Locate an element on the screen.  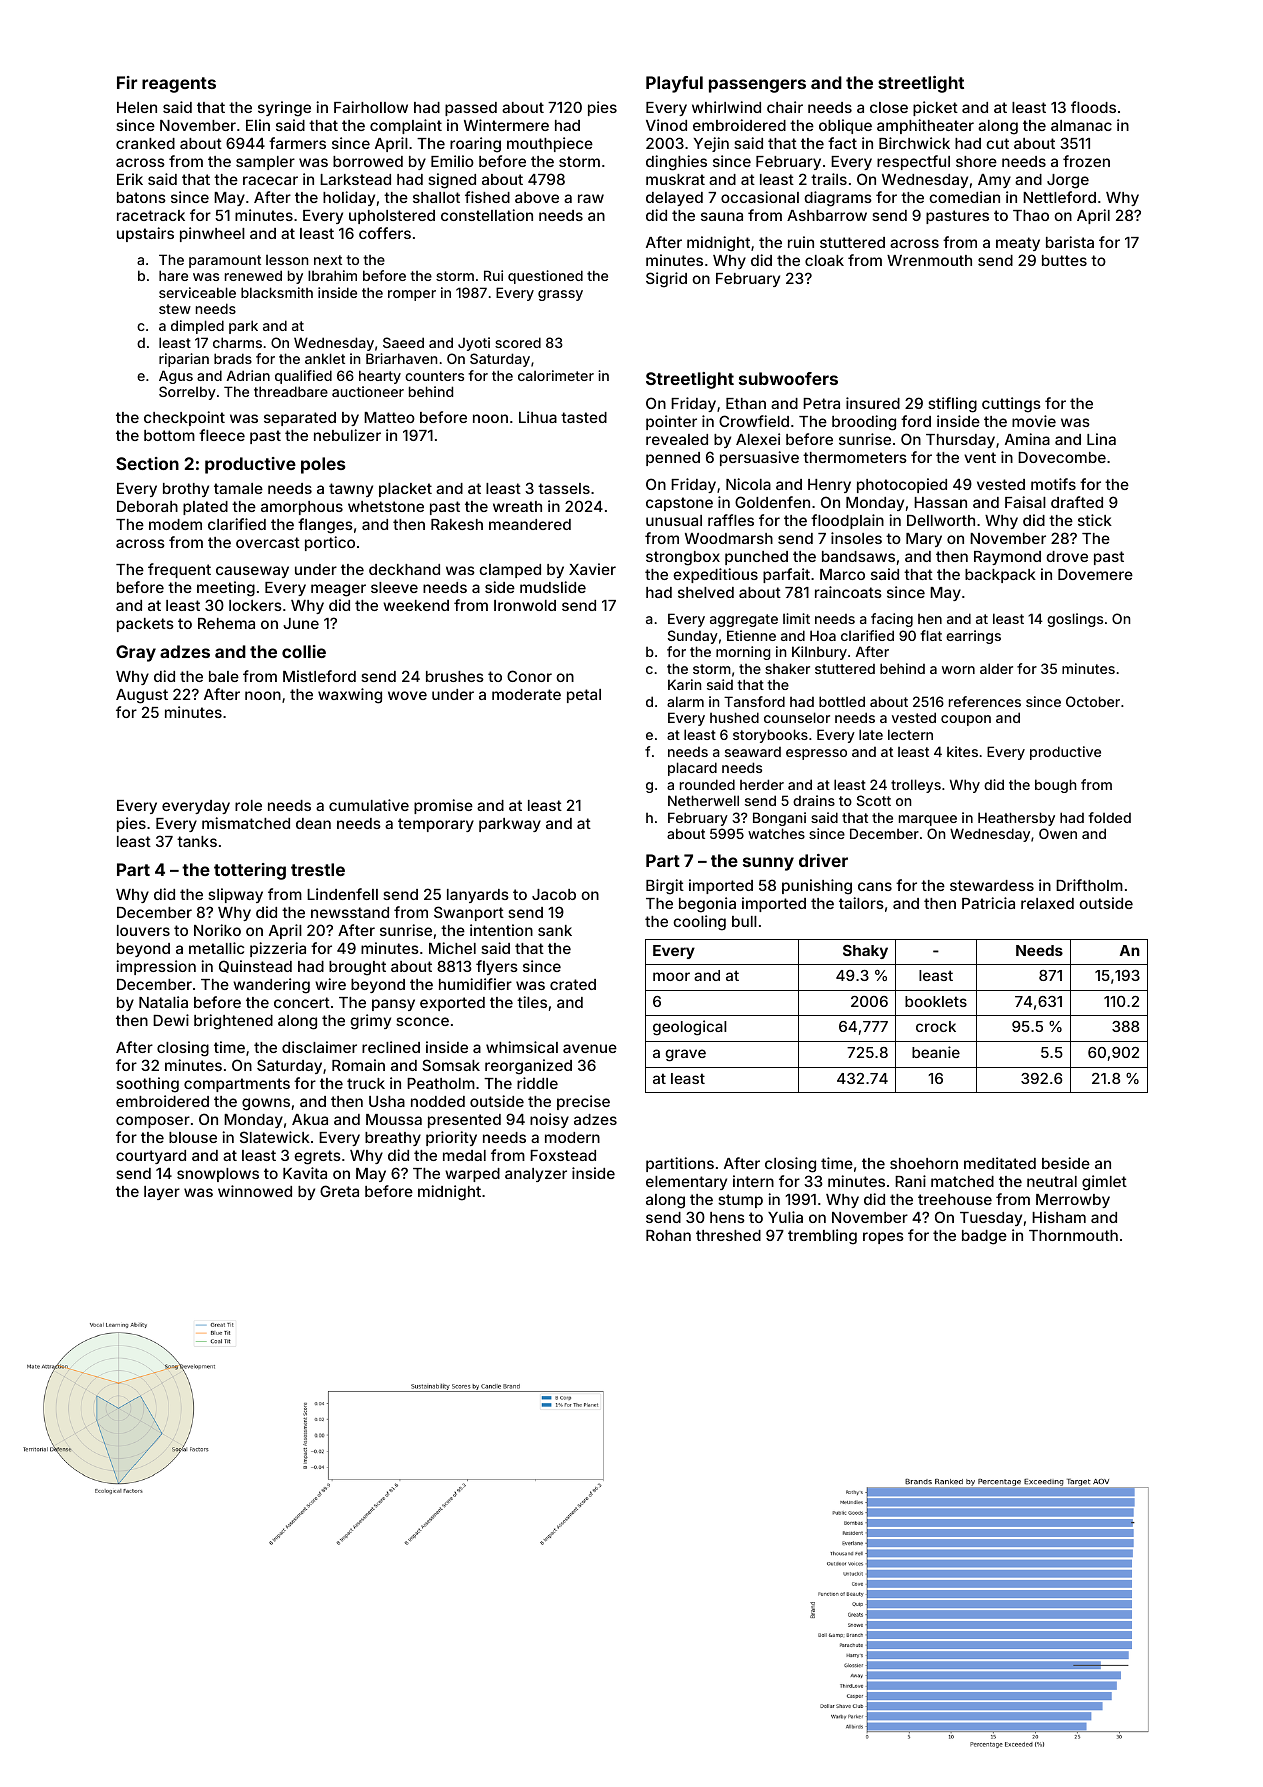
diagrams is located at coordinates (838, 199).
